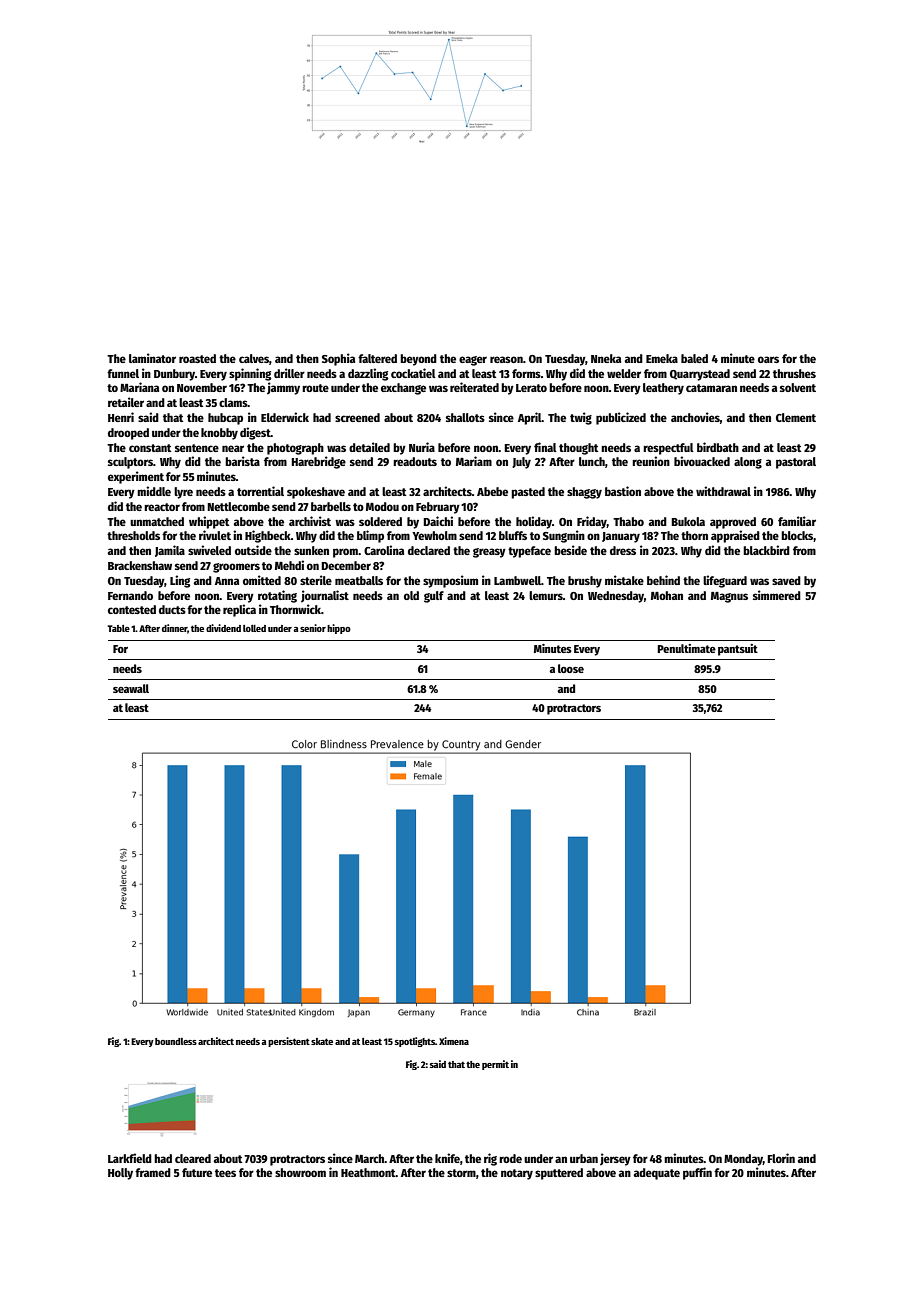 Image resolution: width=924 pixels, height=1308 pixels. Describe the element at coordinates (506, 359) in the screenshot. I see `reason` at that location.
